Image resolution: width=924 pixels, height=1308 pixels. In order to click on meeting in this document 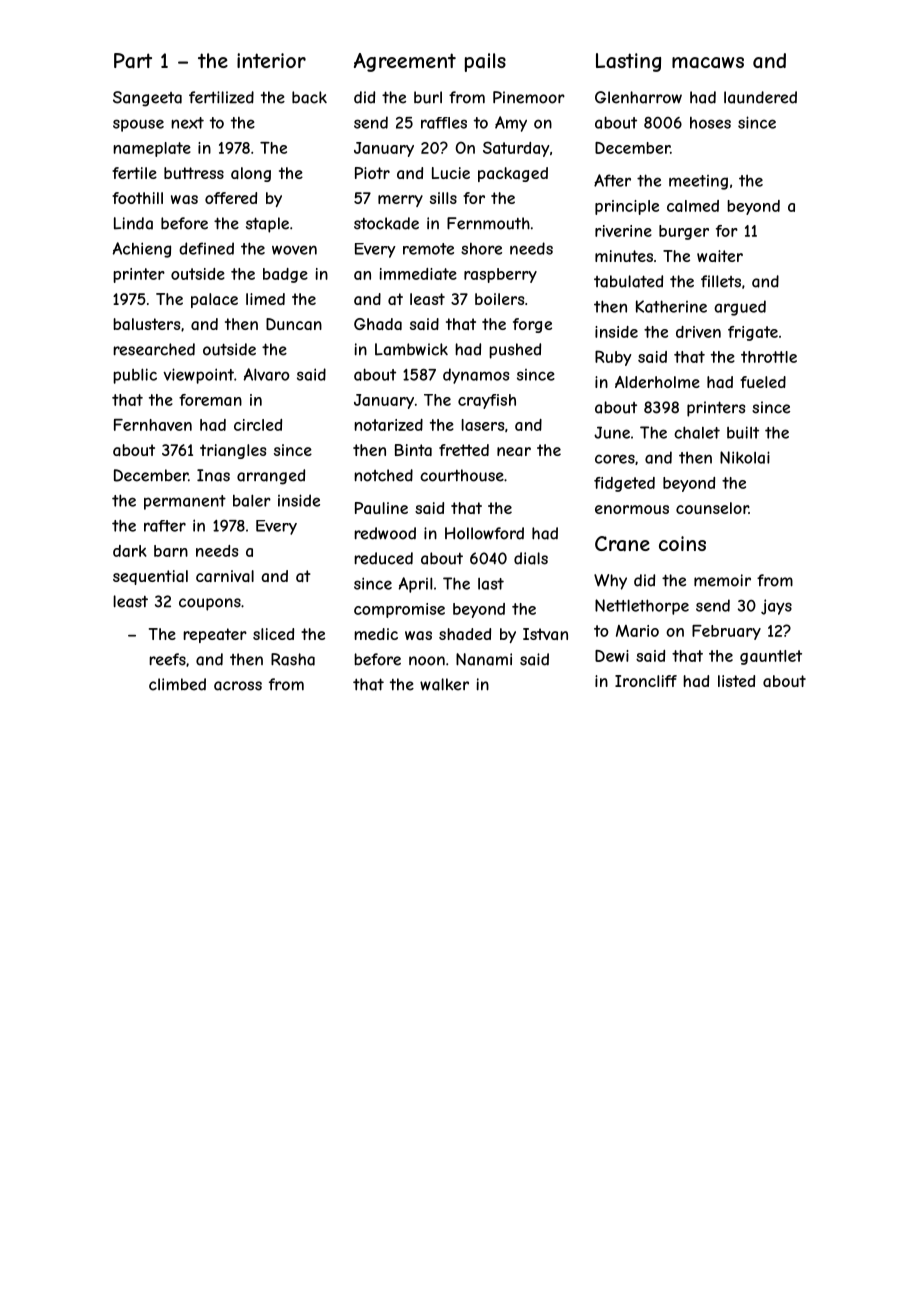, I will do `click(698, 182)`.
